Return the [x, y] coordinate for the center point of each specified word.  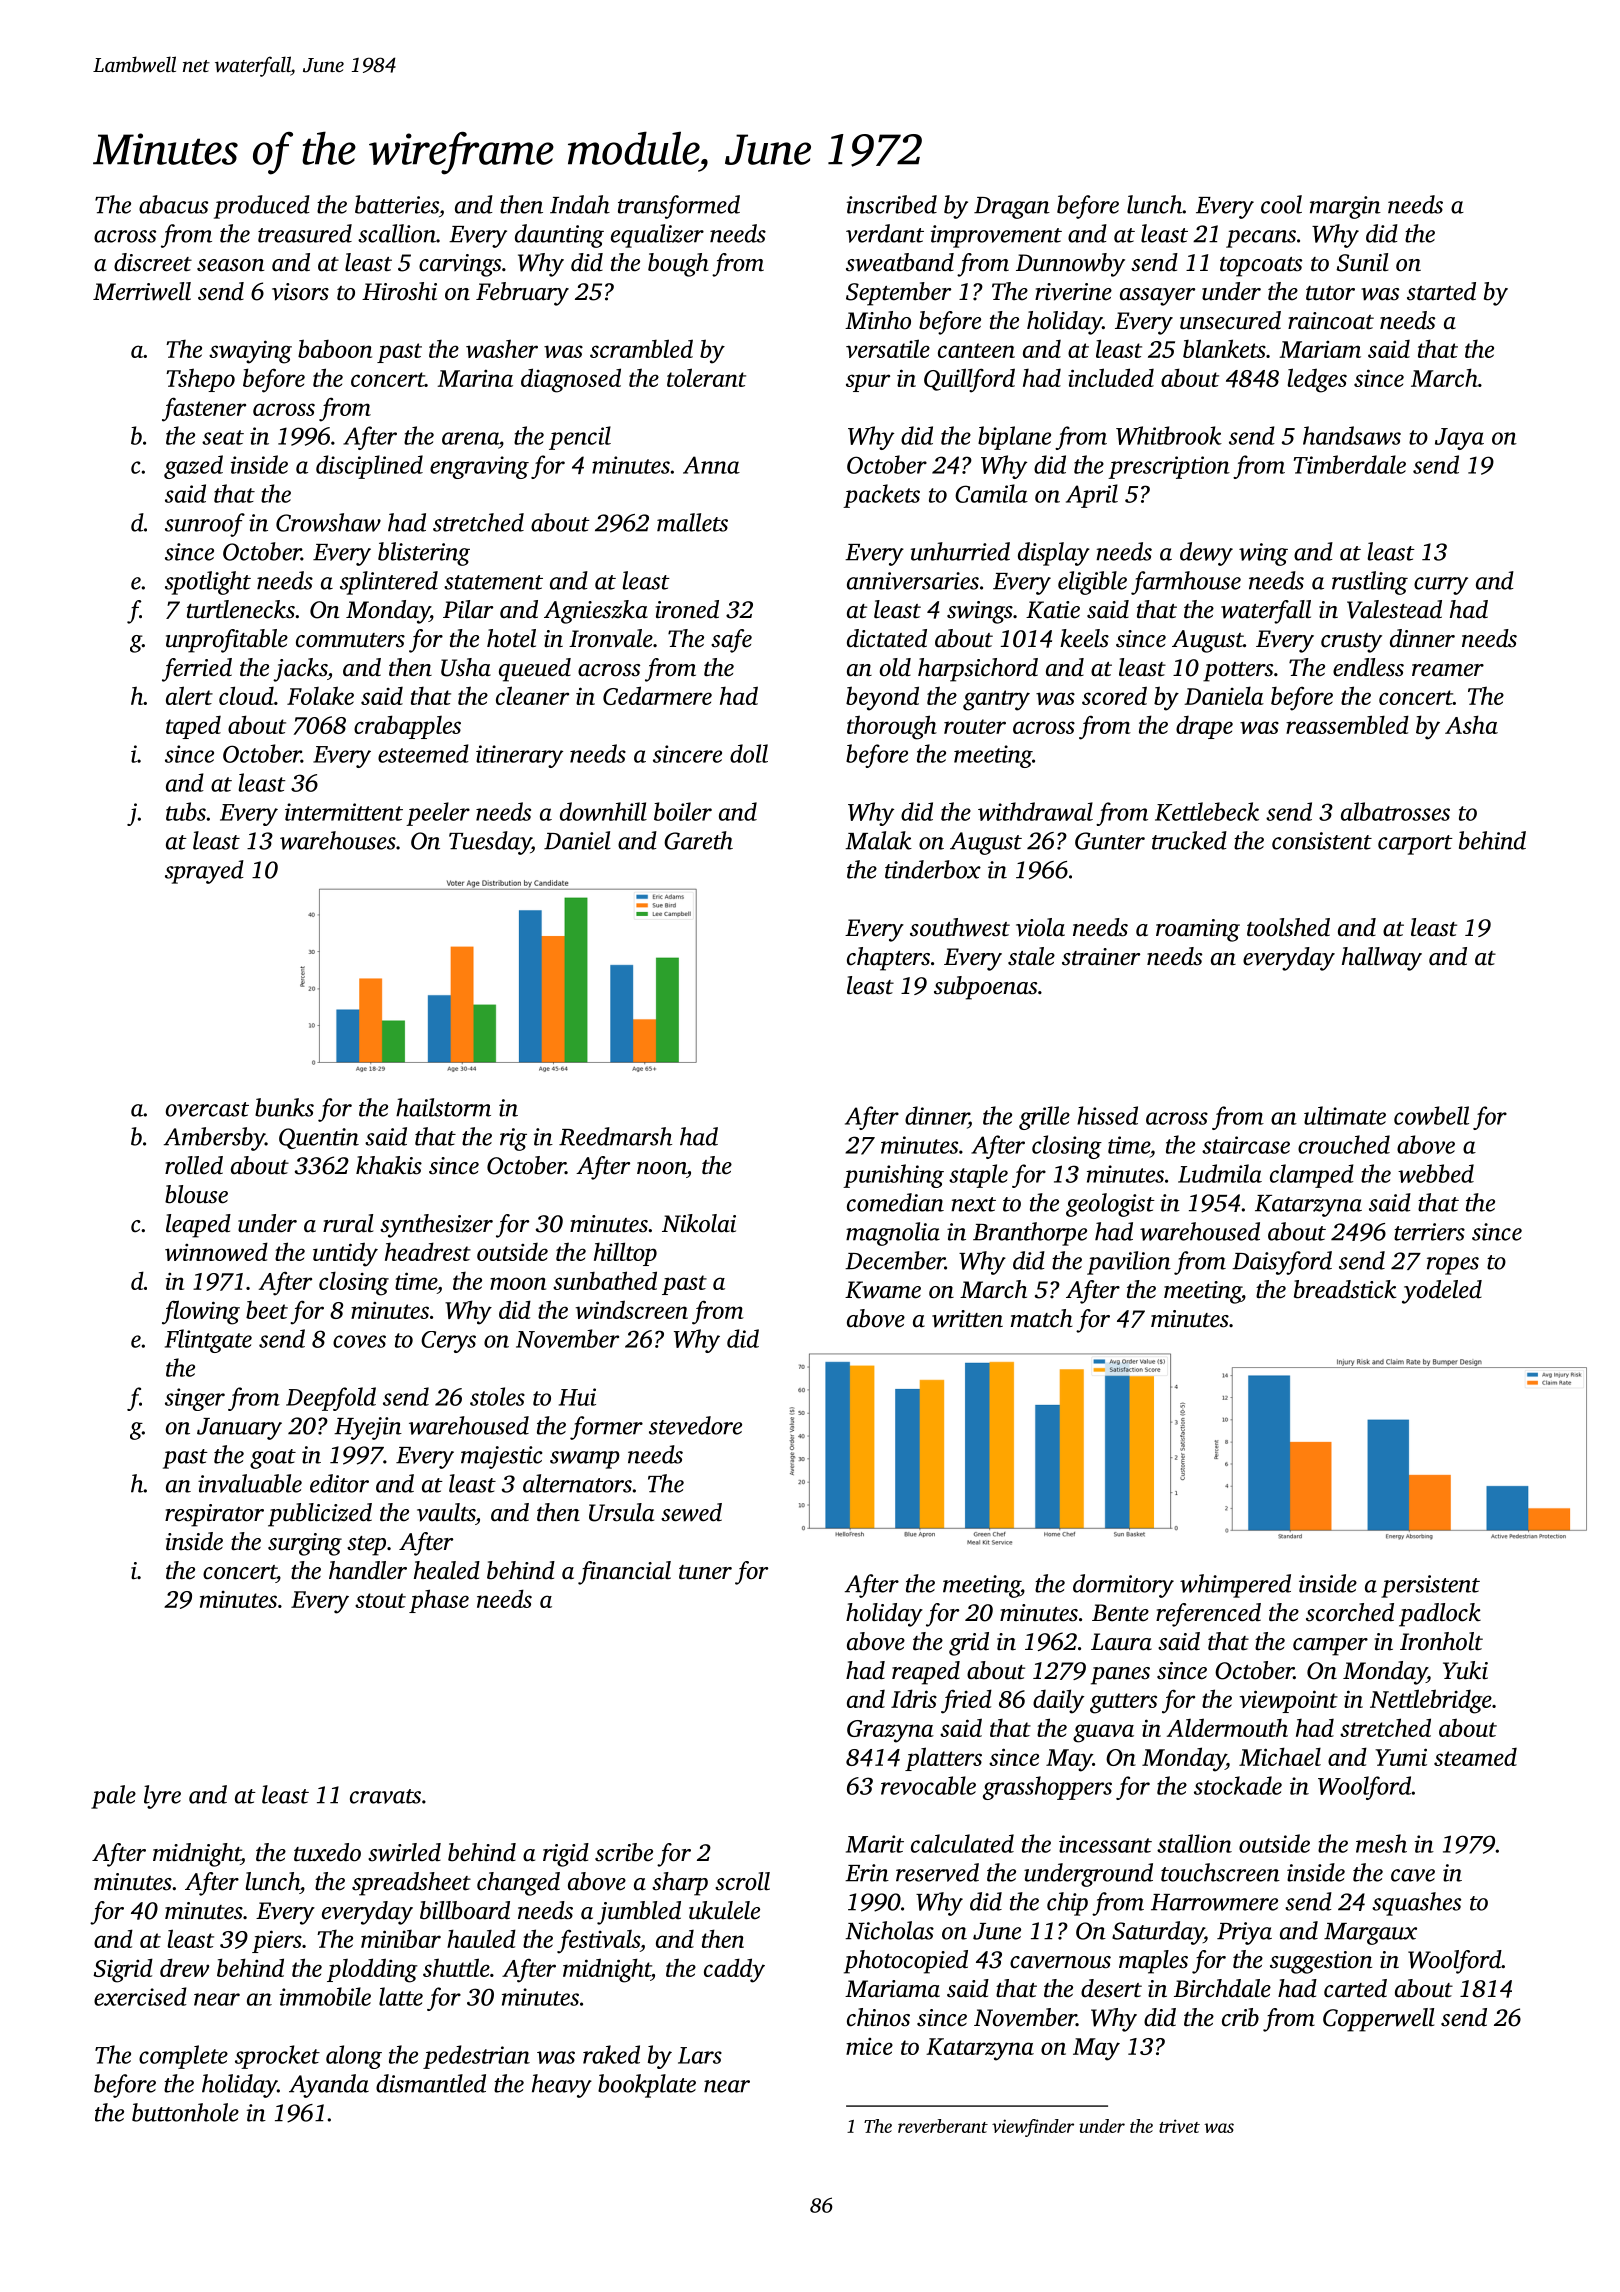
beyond [882, 698]
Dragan [1012, 208]
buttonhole [185, 2112]
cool [1281, 204]
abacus [173, 204]
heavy [562, 2086]
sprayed [204, 872]
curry [1441, 586]
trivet [1179, 2126]
